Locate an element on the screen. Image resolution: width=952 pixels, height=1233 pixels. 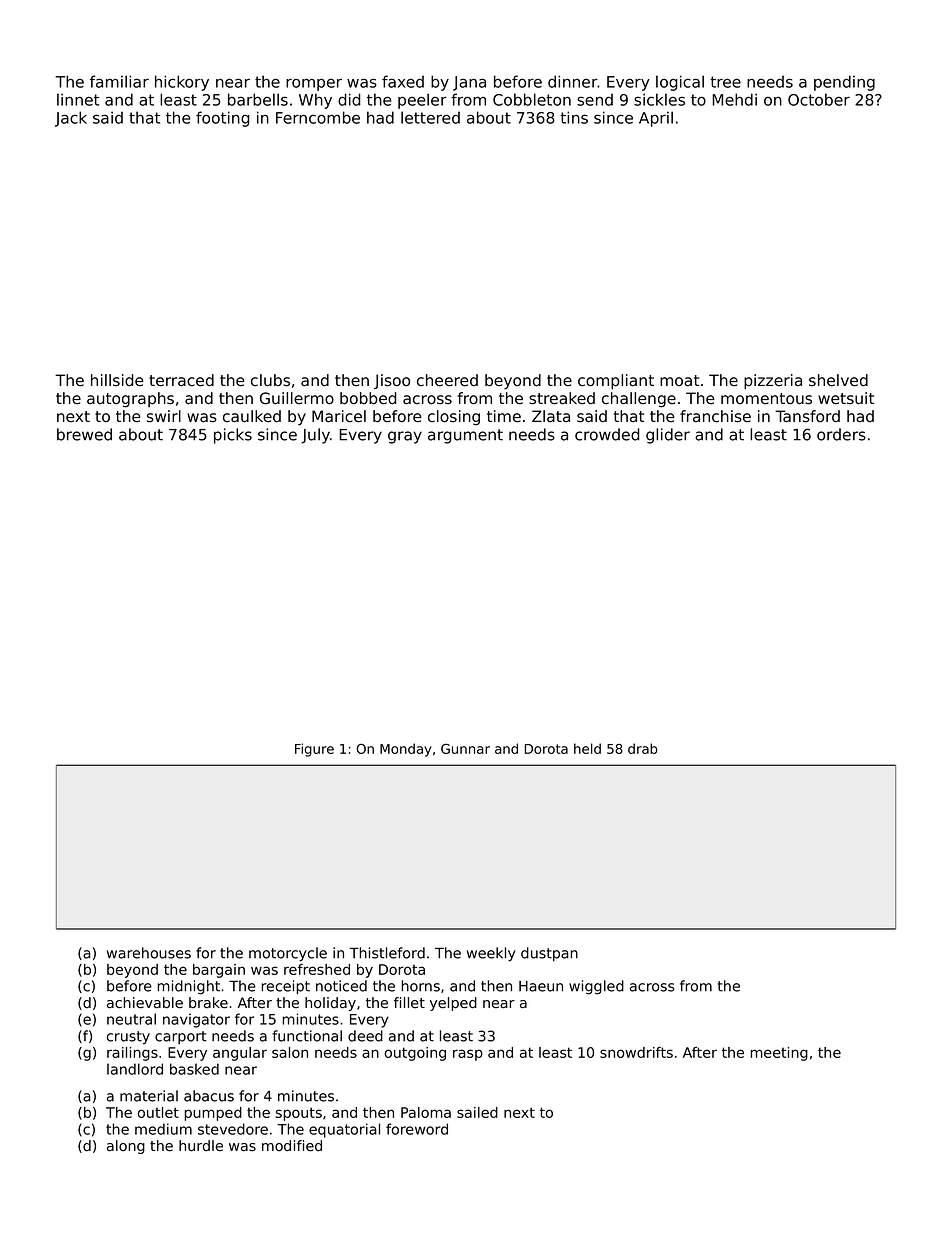
Haeun is located at coordinates (541, 986).
